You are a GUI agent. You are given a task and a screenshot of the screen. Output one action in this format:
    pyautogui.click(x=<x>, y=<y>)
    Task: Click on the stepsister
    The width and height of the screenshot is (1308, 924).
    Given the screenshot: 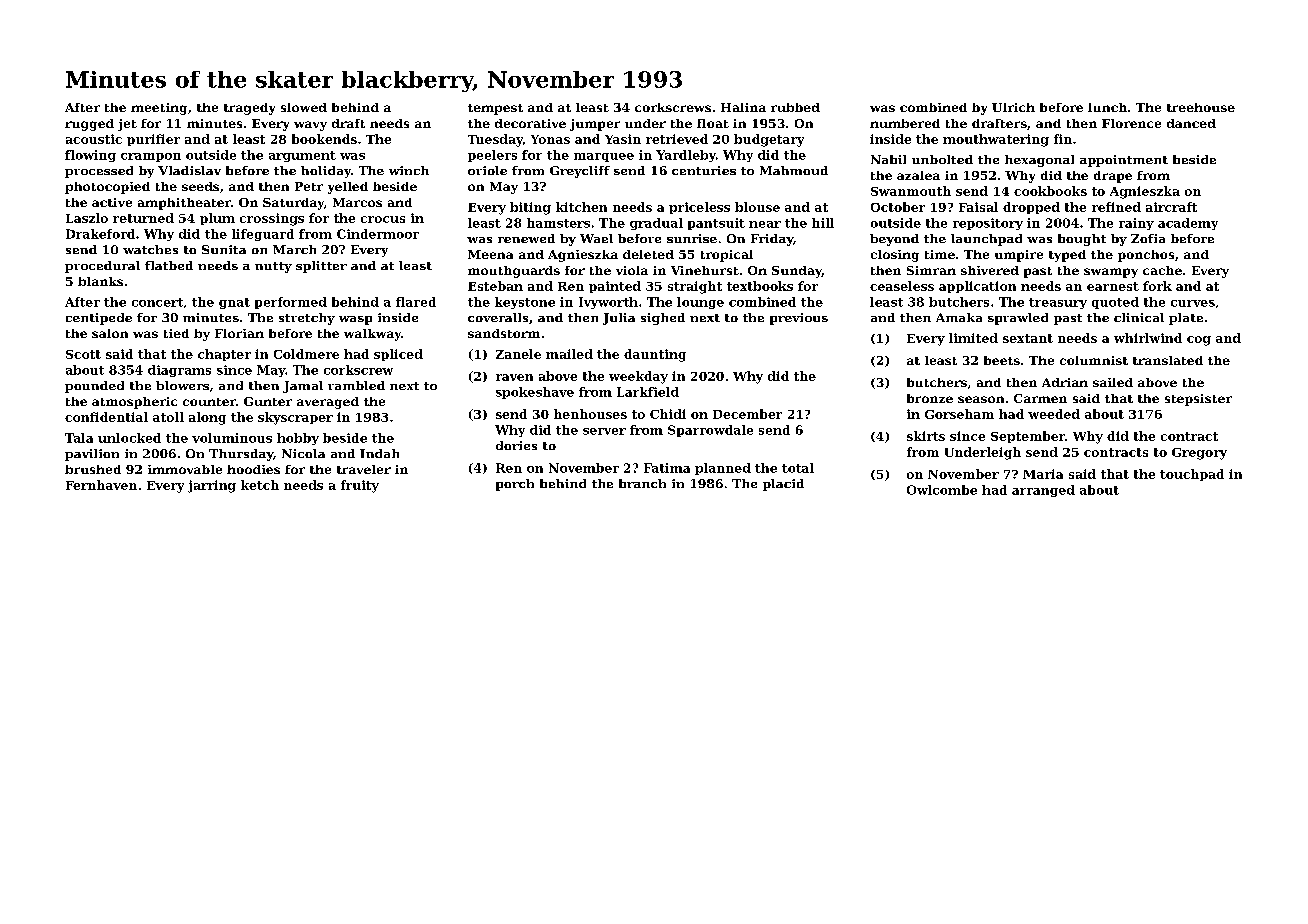 What is the action you would take?
    pyautogui.click(x=1198, y=400)
